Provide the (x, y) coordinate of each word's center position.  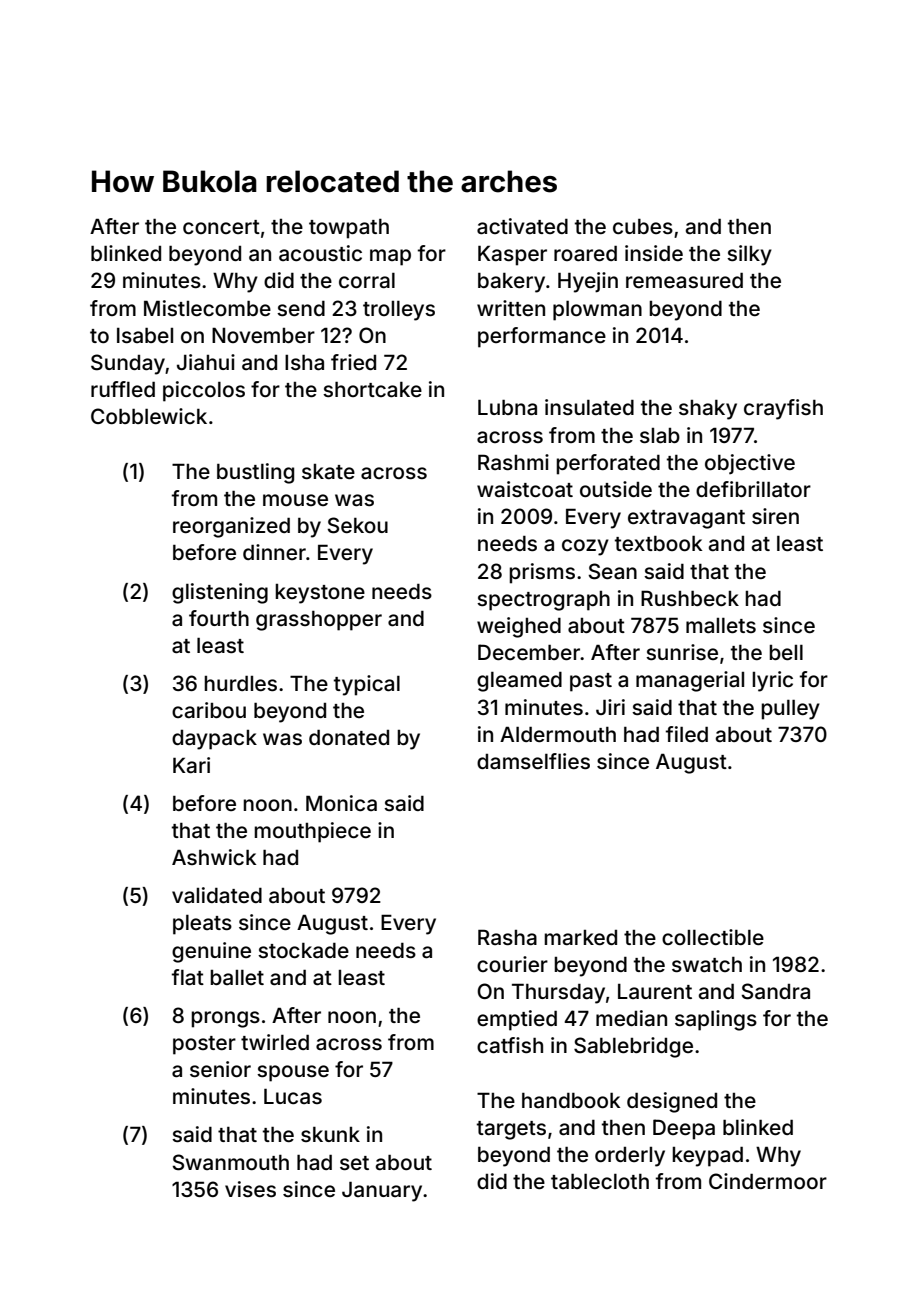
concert (221, 227)
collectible (713, 937)
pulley (790, 710)
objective (750, 464)
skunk (330, 1134)
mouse (295, 500)
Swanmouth (231, 1162)
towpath (349, 229)
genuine (211, 952)
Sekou (358, 525)
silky (749, 255)
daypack (214, 740)
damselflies (533, 761)
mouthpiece (312, 832)
